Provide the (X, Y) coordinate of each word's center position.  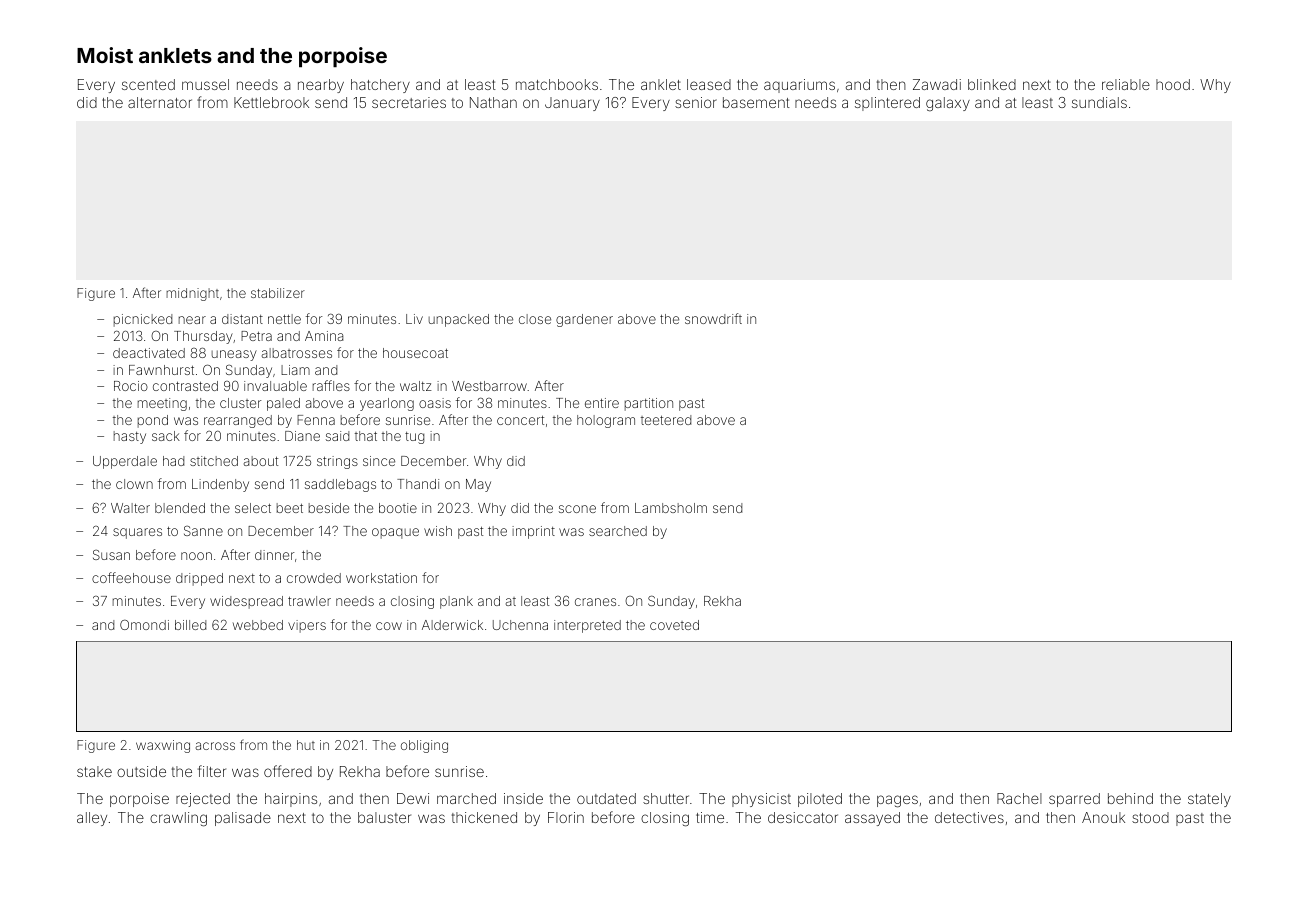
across (215, 746)
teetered (666, 420)
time (710, 817)
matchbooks (557, 84)
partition (649, 404)
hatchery (380, 86)
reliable (1126, 84)
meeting (162, 404)
